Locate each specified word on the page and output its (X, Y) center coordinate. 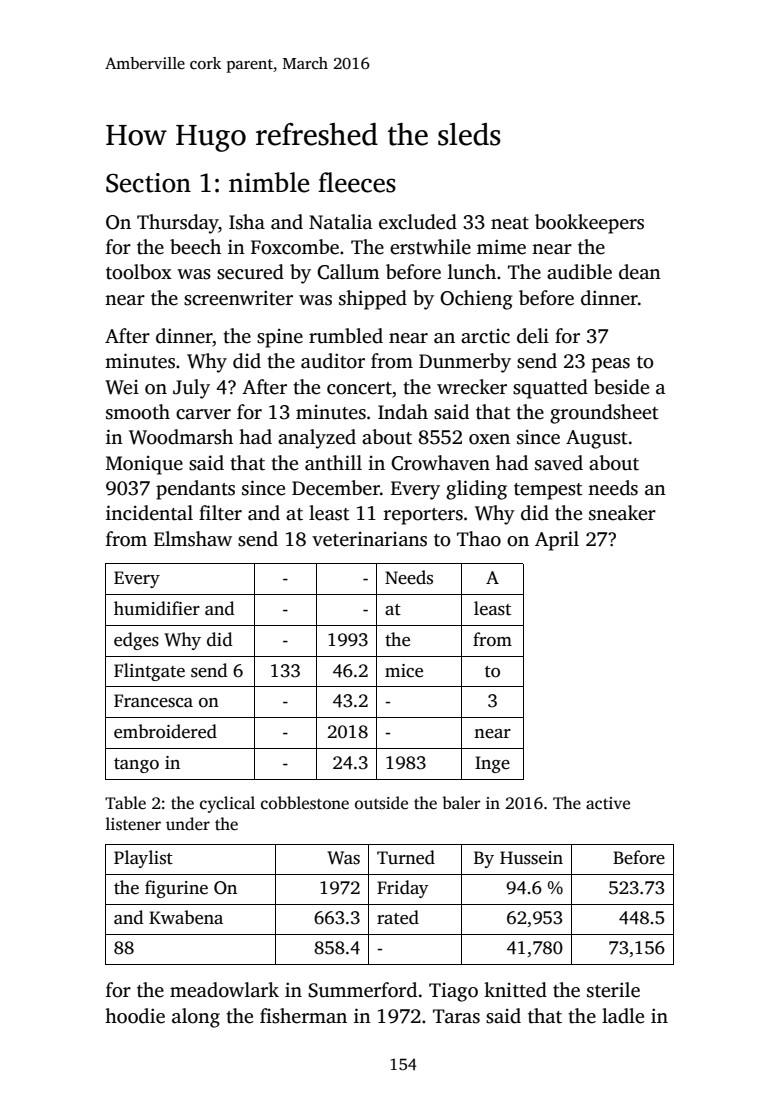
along (196, 1018)
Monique (144, 465)
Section (148, 183)
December (336, 488)
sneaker (622, 513)
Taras (456, 1016)
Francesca (153, 701)
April (557, 541)
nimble (269, 182)
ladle (623, 1016)
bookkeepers (589, 224)
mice (404, 671)
